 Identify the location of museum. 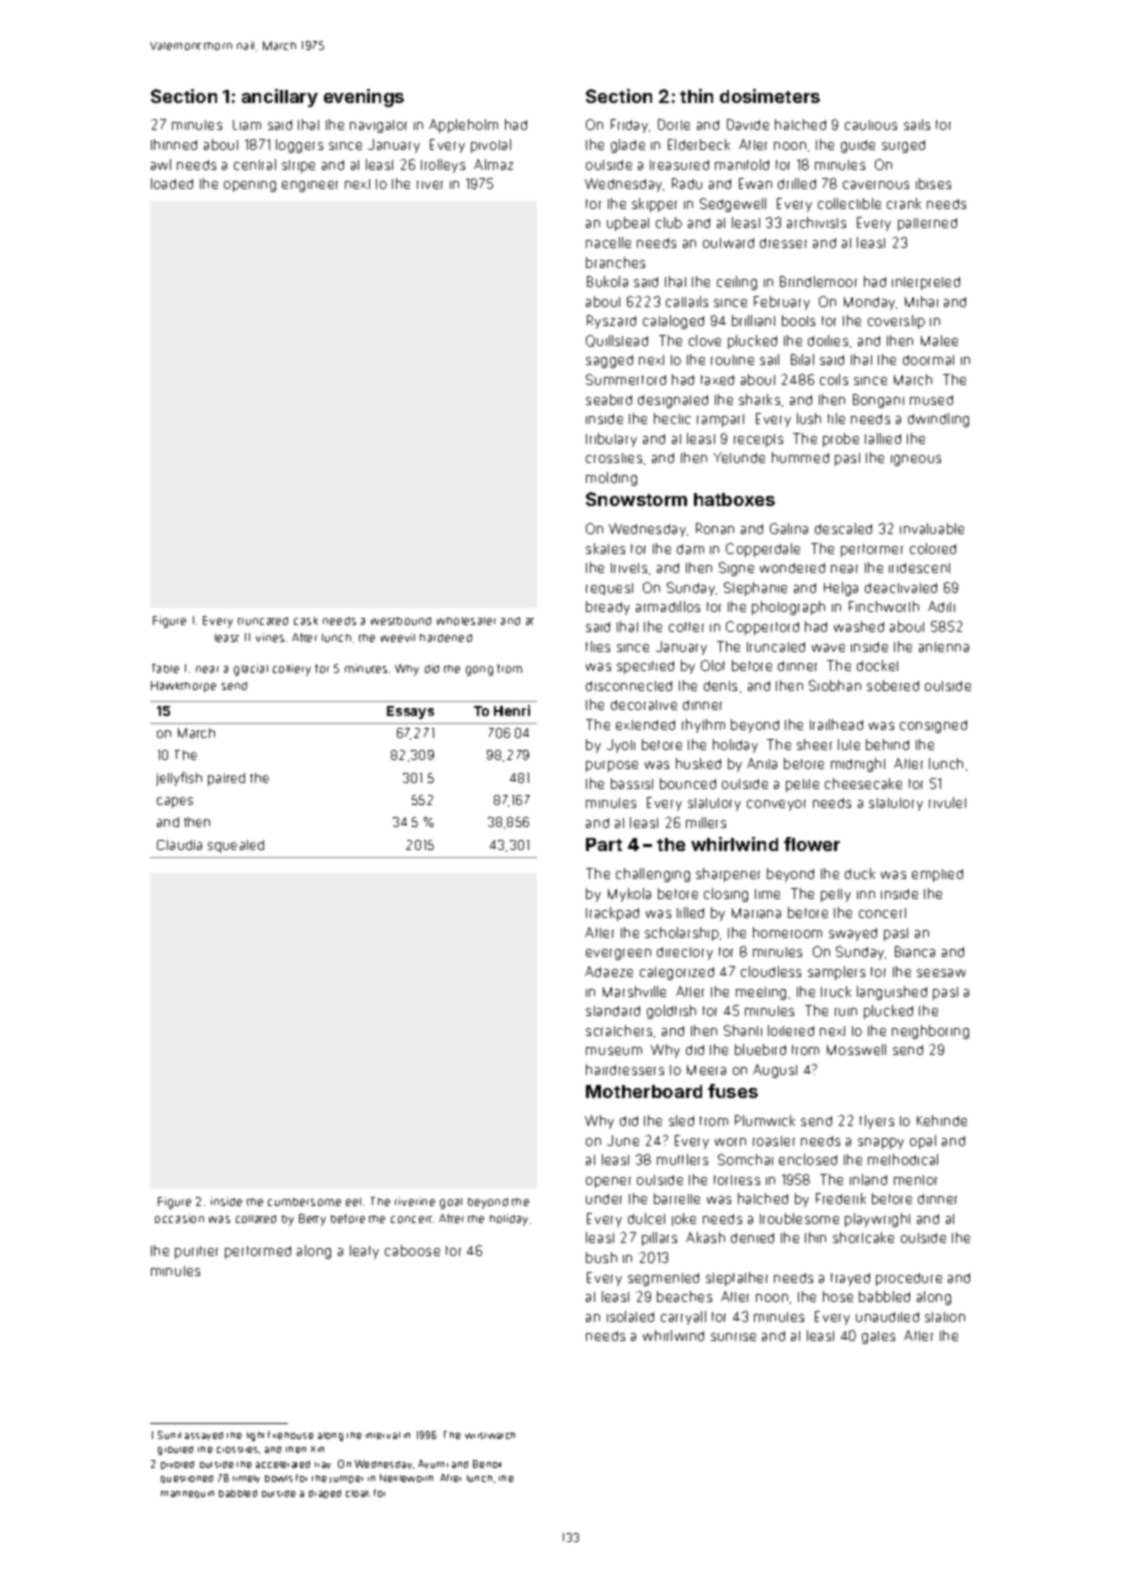
(614, 1051).
